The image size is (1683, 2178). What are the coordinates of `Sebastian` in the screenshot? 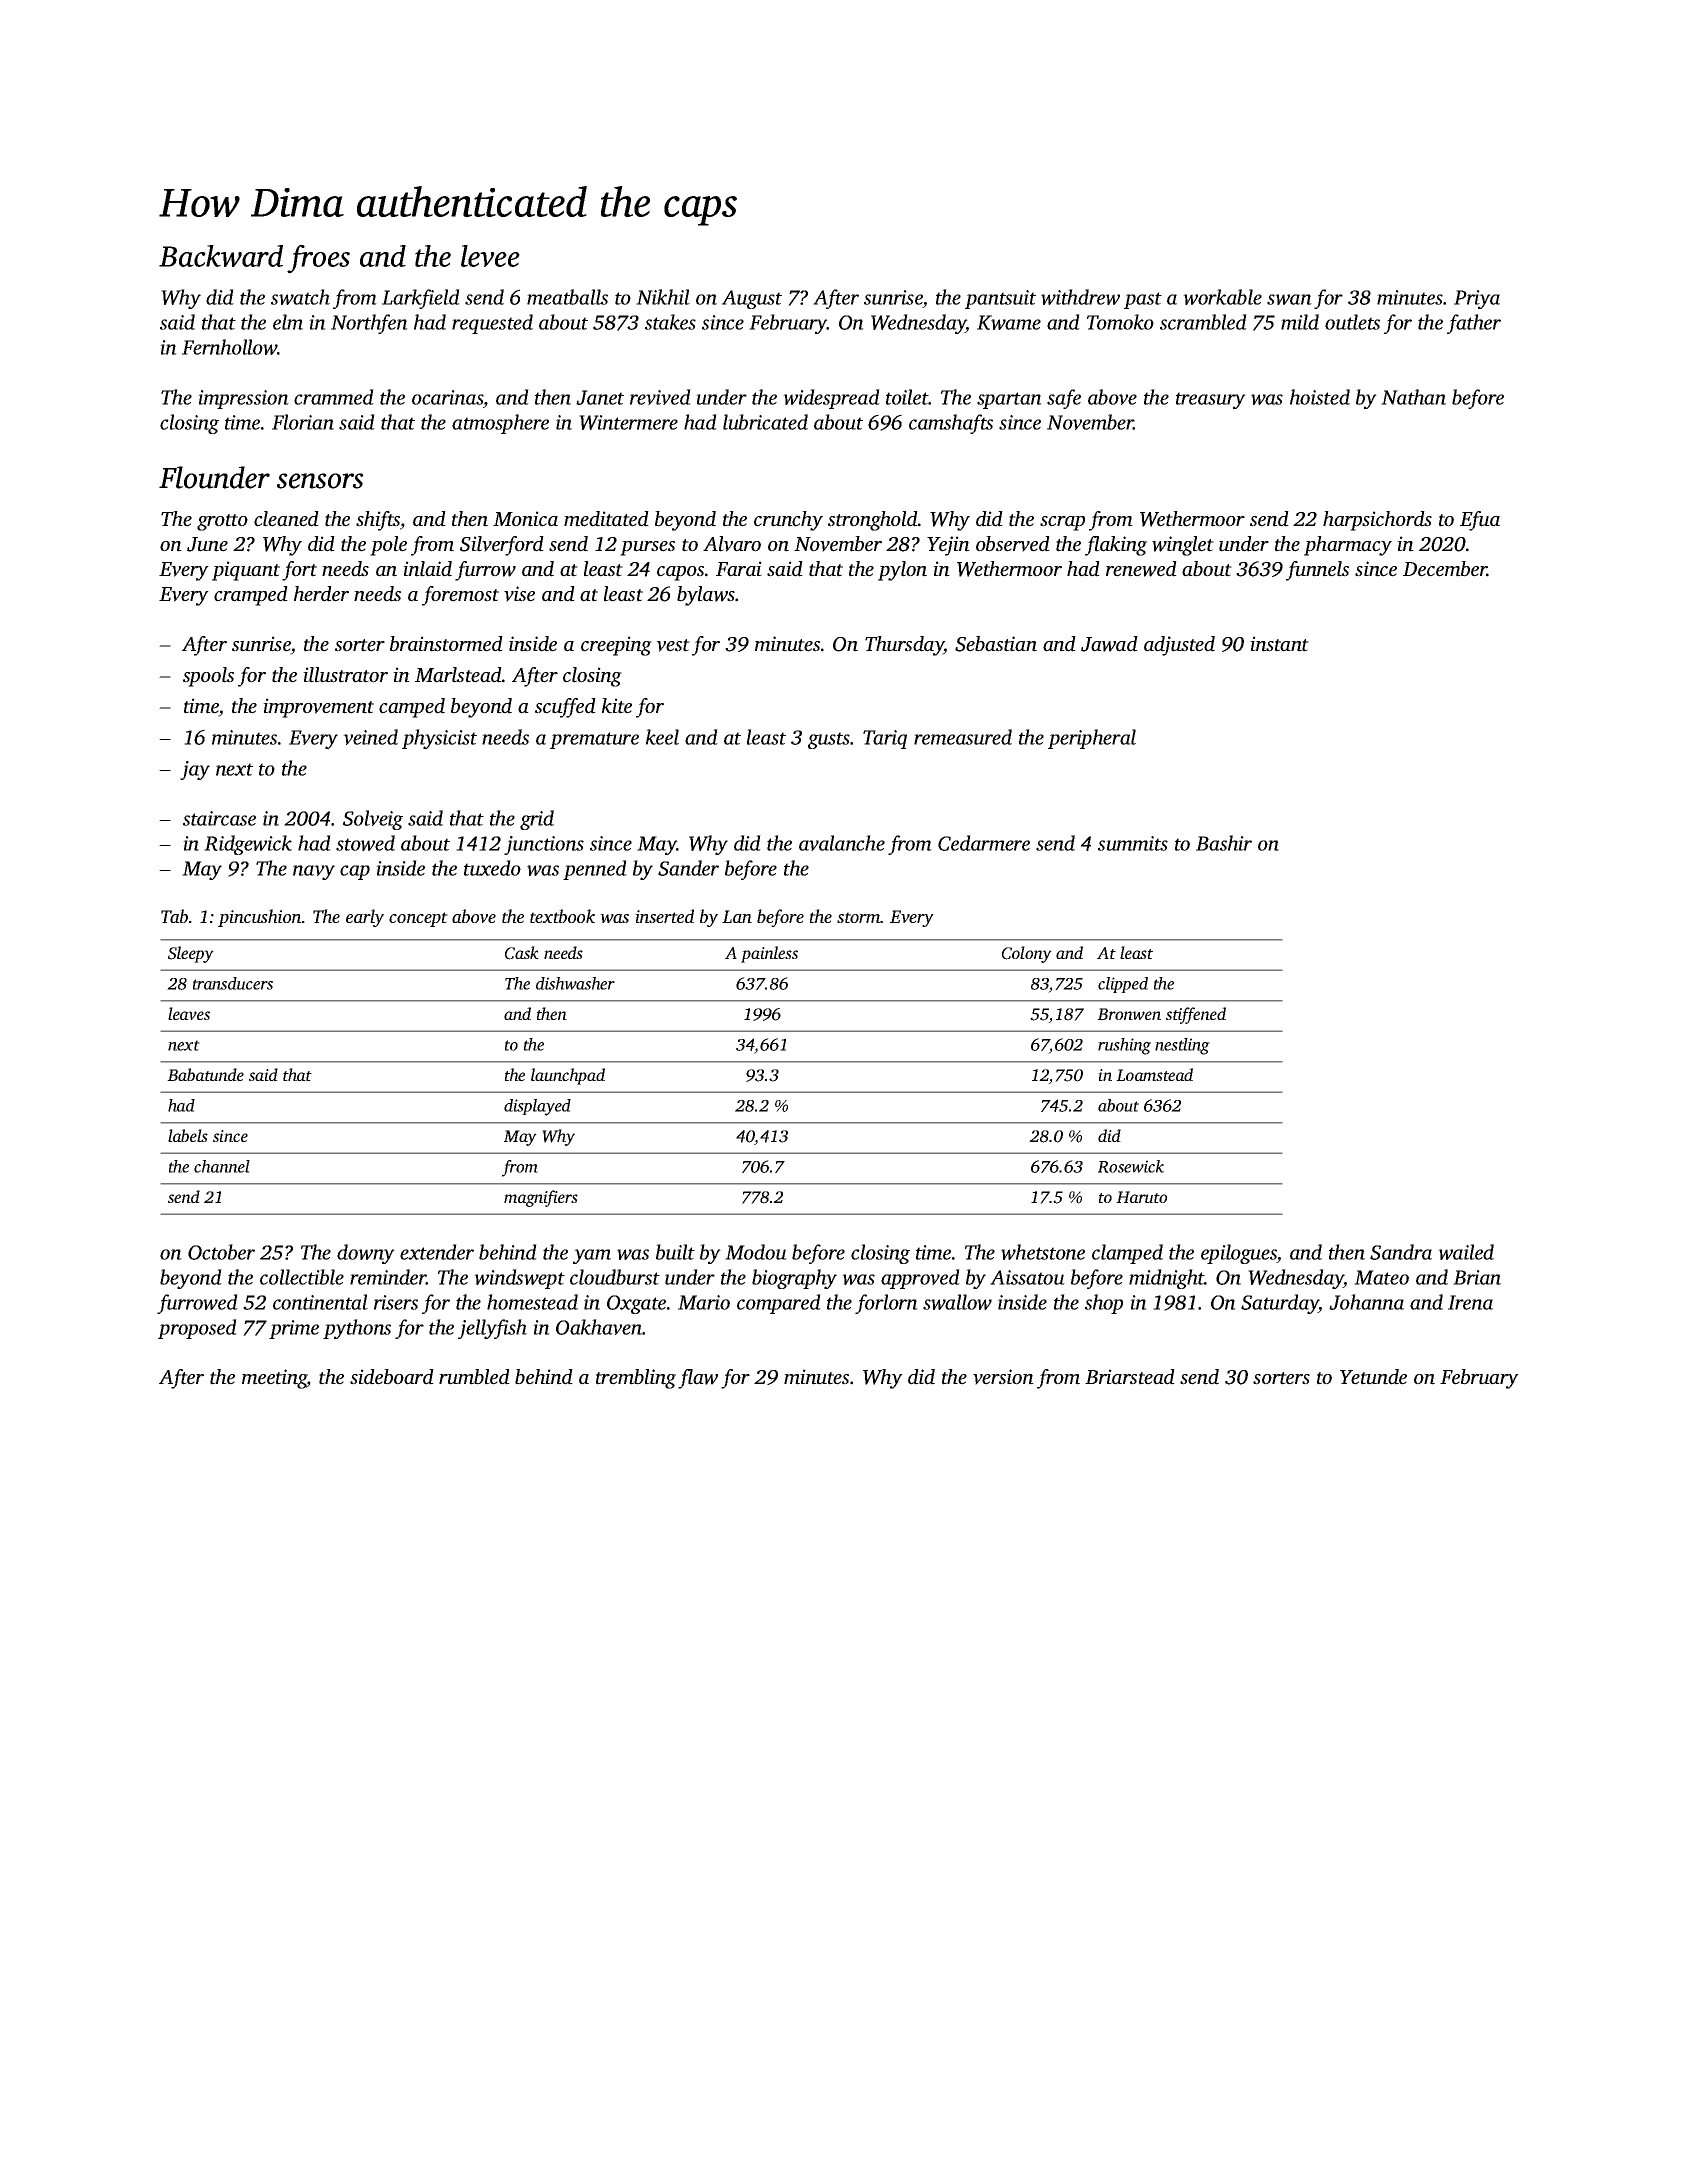 It's located at (996, 644).
